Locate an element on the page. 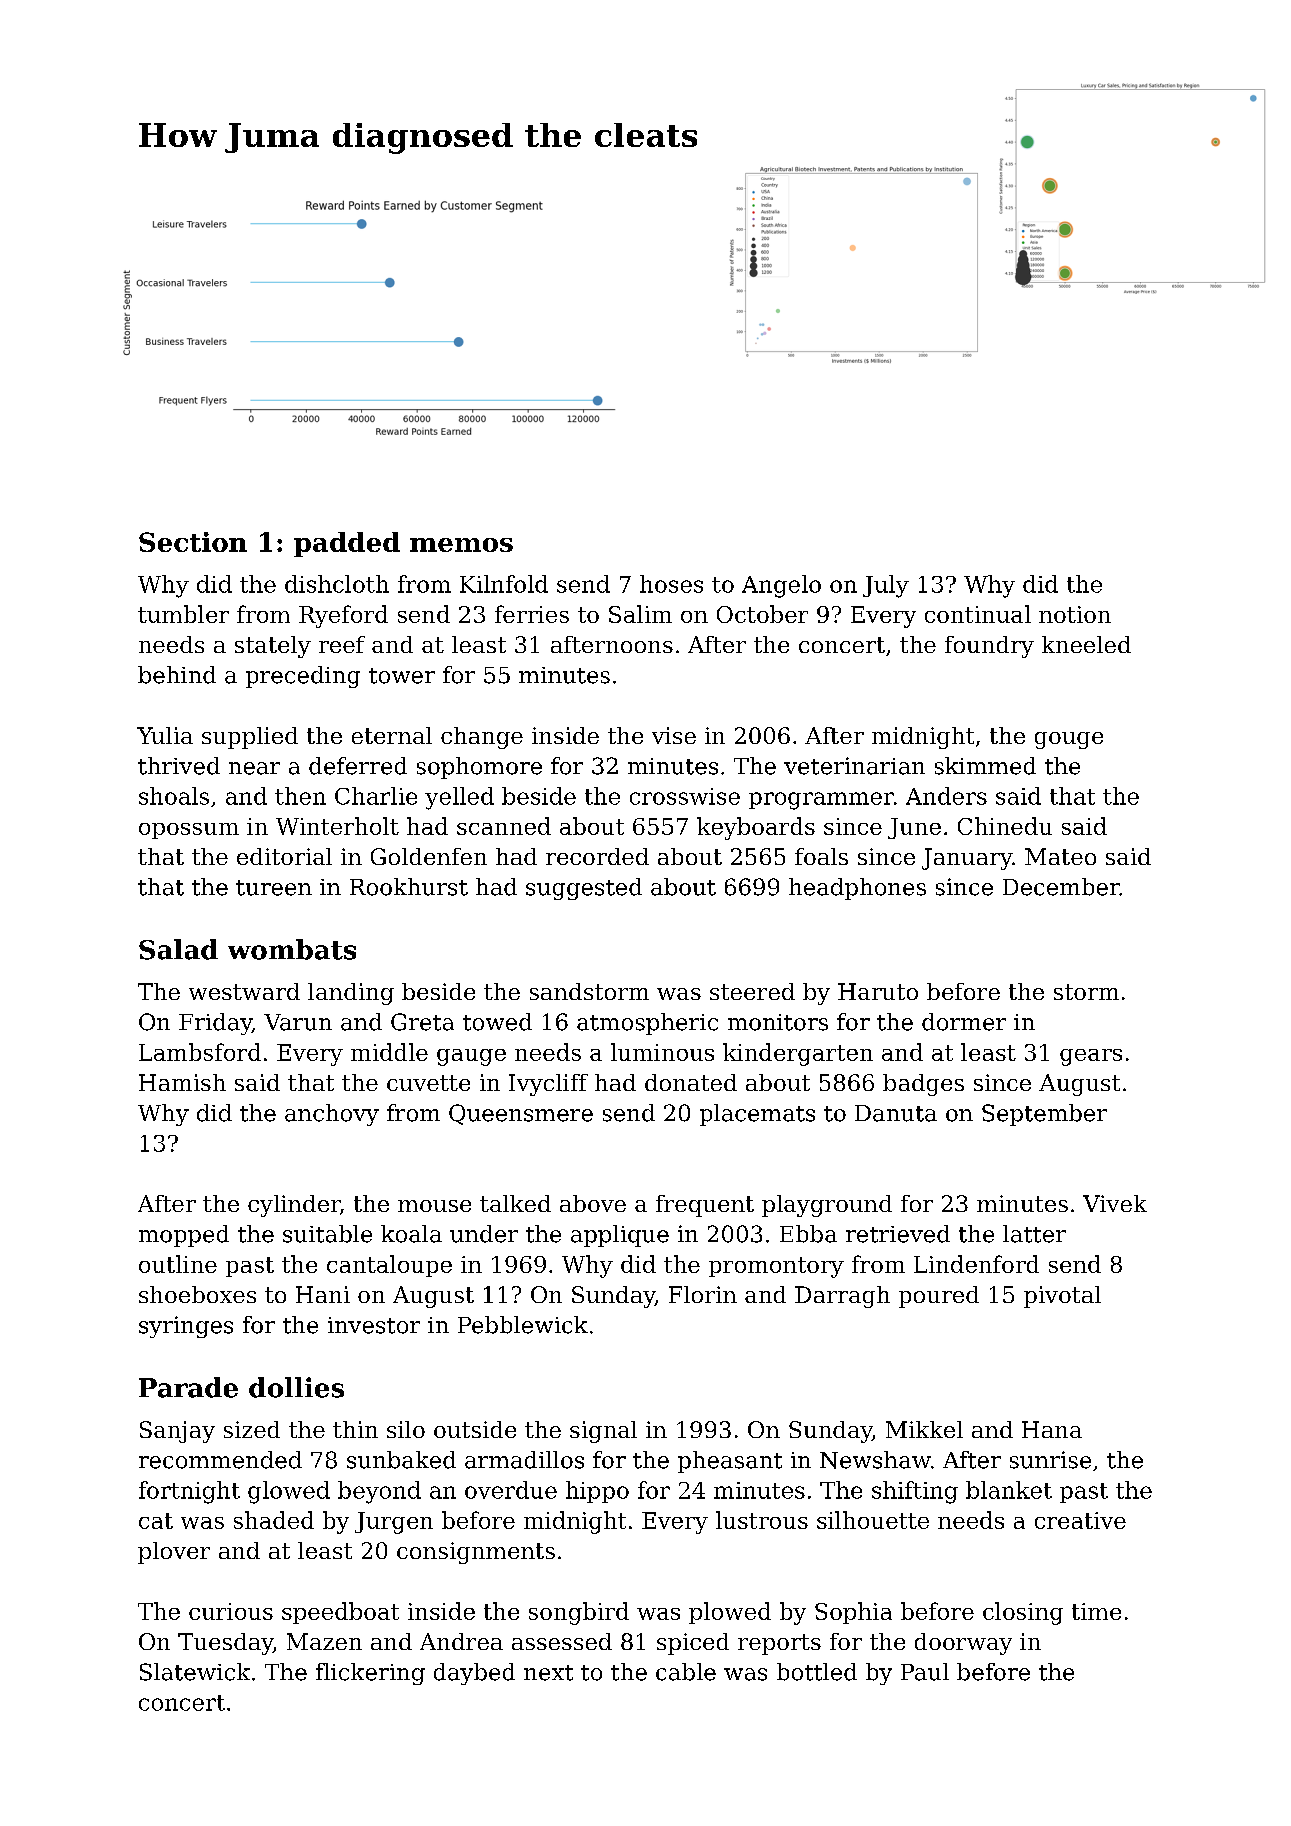 This page has height=1826, width=1291. padded is located at coordinates (347, 544).
